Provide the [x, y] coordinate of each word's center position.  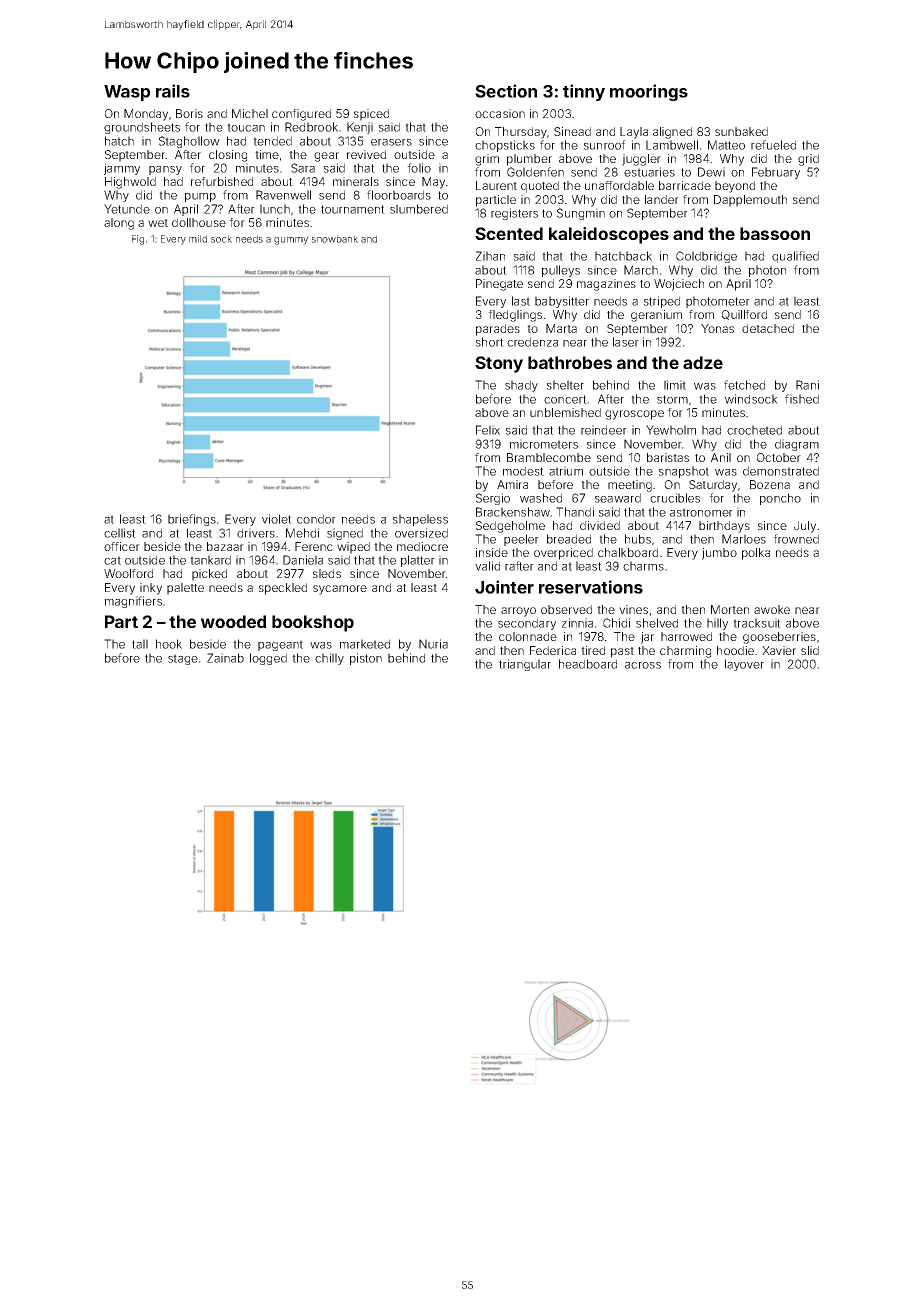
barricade [685, 185]
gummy [291, 241]
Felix [488, 430]
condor [316, 519]
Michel [250, 113]
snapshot [684, 472]
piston [366, 659]
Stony [499, 364]
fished [802, 399]
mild [198, 239]
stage [183, 659]
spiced [371, 115]
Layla [634, 133]
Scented [509, 233]
